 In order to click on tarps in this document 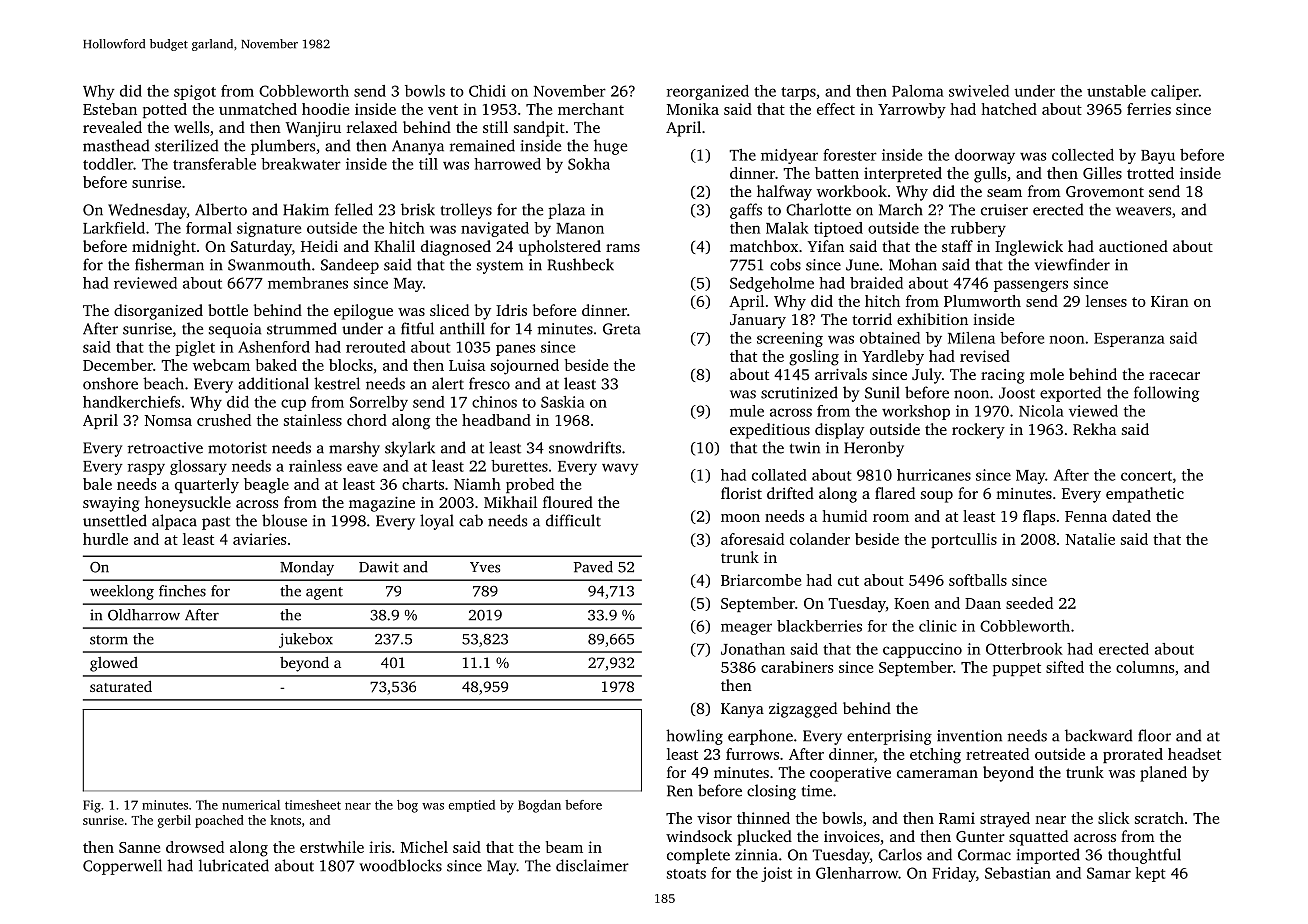, I will do `click(798, 93)`.
